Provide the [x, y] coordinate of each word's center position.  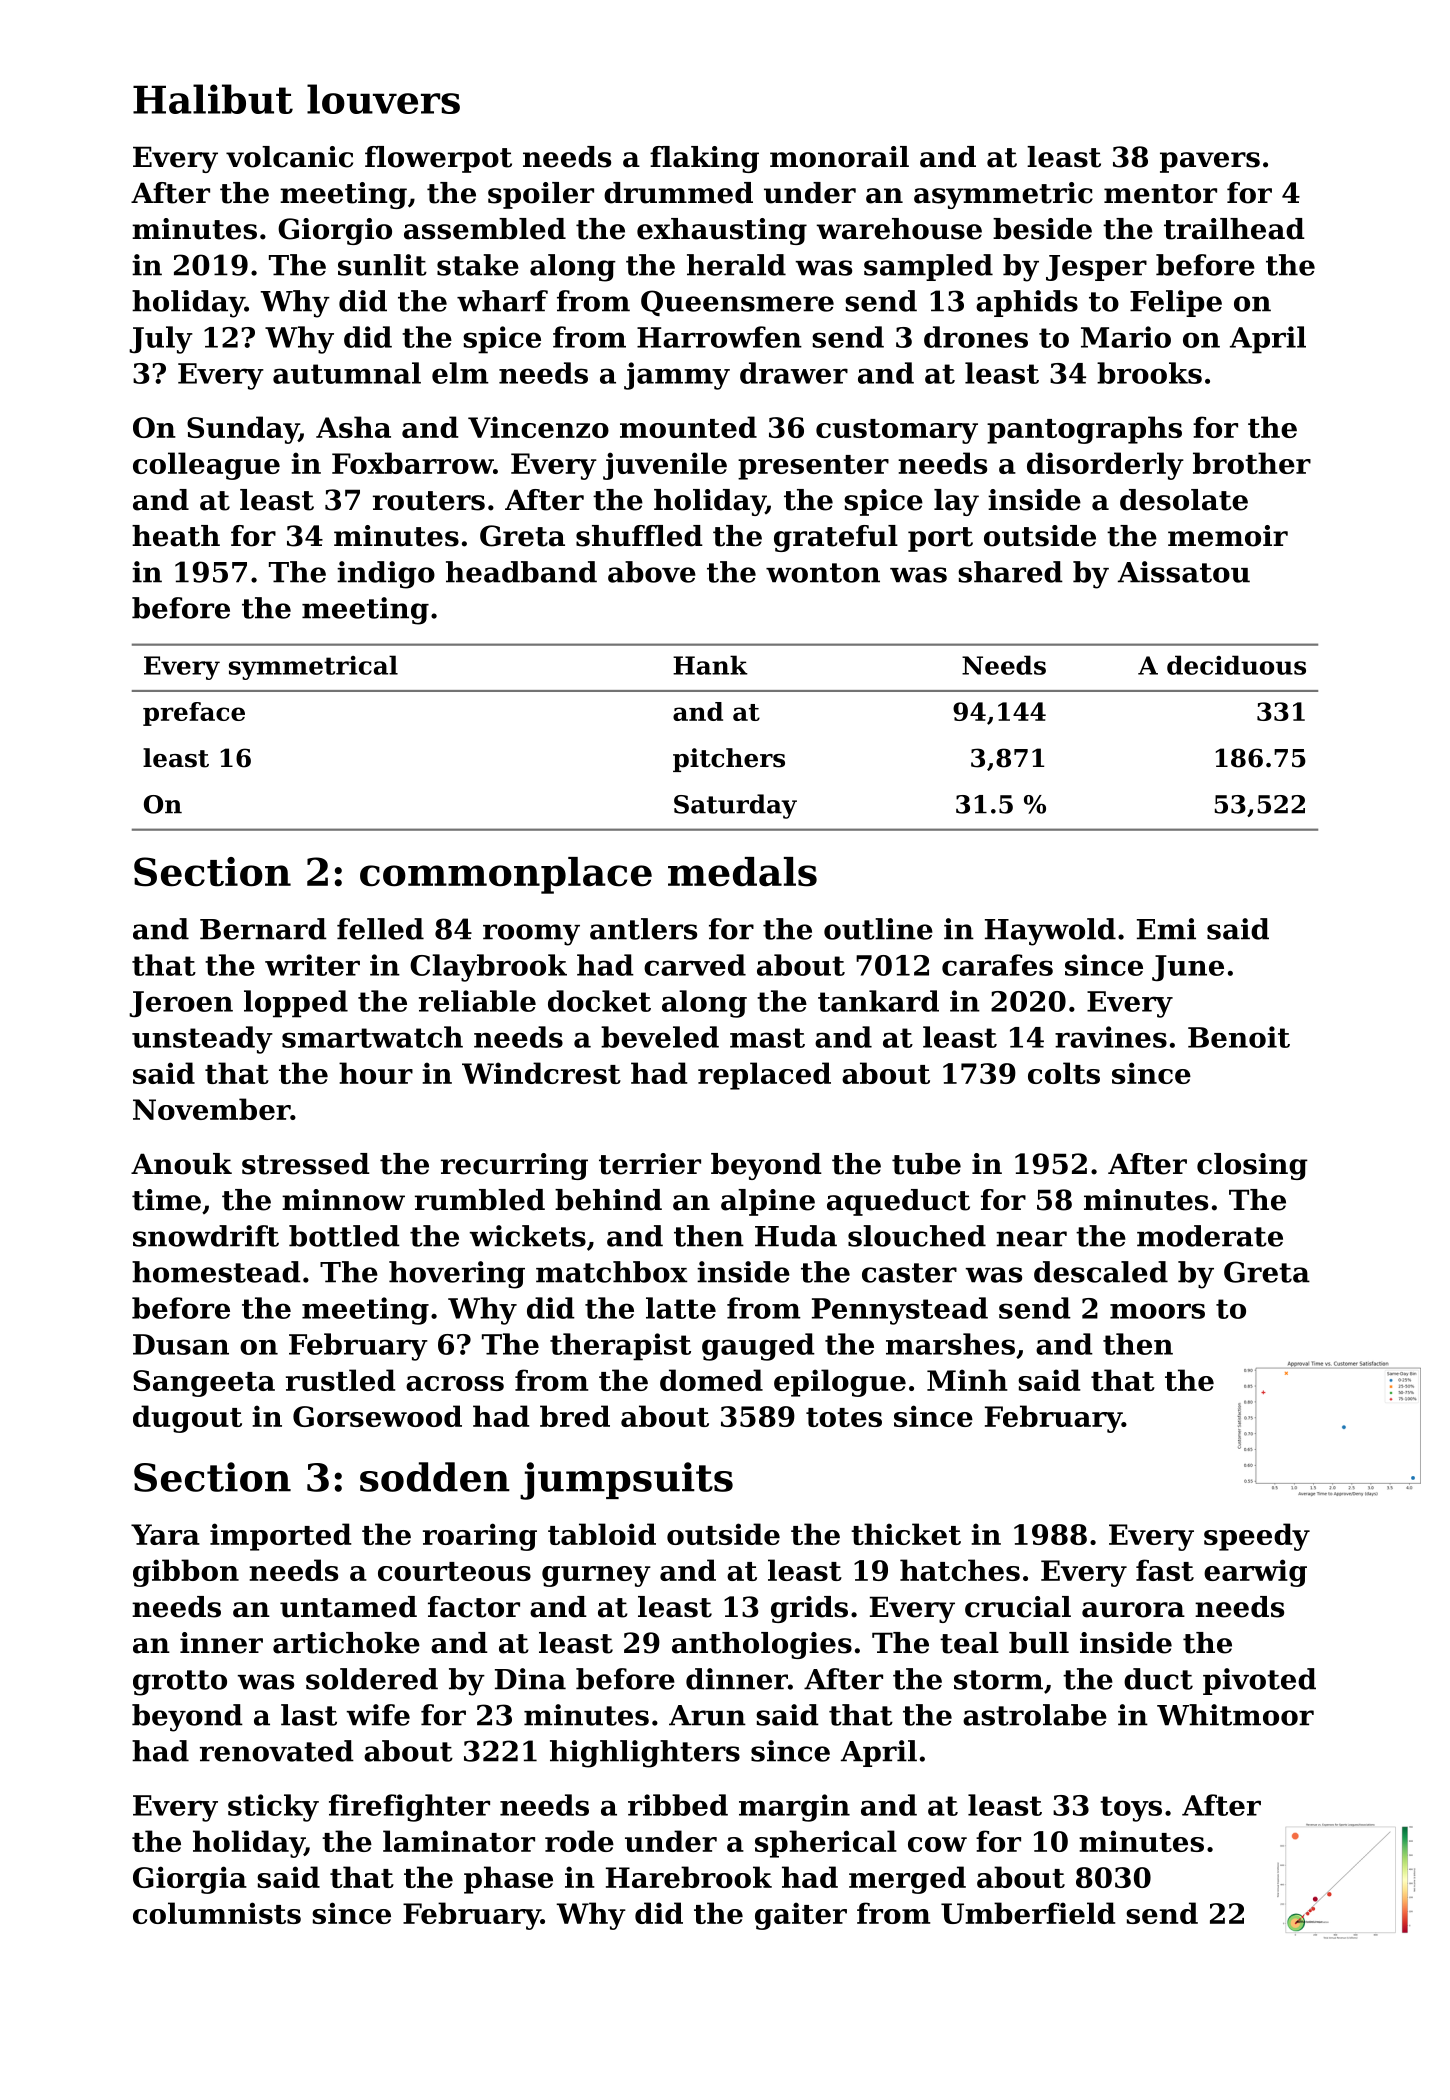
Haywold [1050, 932]
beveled [660, 1037]
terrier [650, 1164]
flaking [704, 159]
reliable [477, 1001]
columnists [217, 1913]
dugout [187, 1419]
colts [1064, 1073]
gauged [758, 1347]
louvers [383, 99]
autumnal [347, 373]
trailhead [1234, 229]
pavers [1210, 162]
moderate [1210, 1236]
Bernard [263, 929]
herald [736, 265]
